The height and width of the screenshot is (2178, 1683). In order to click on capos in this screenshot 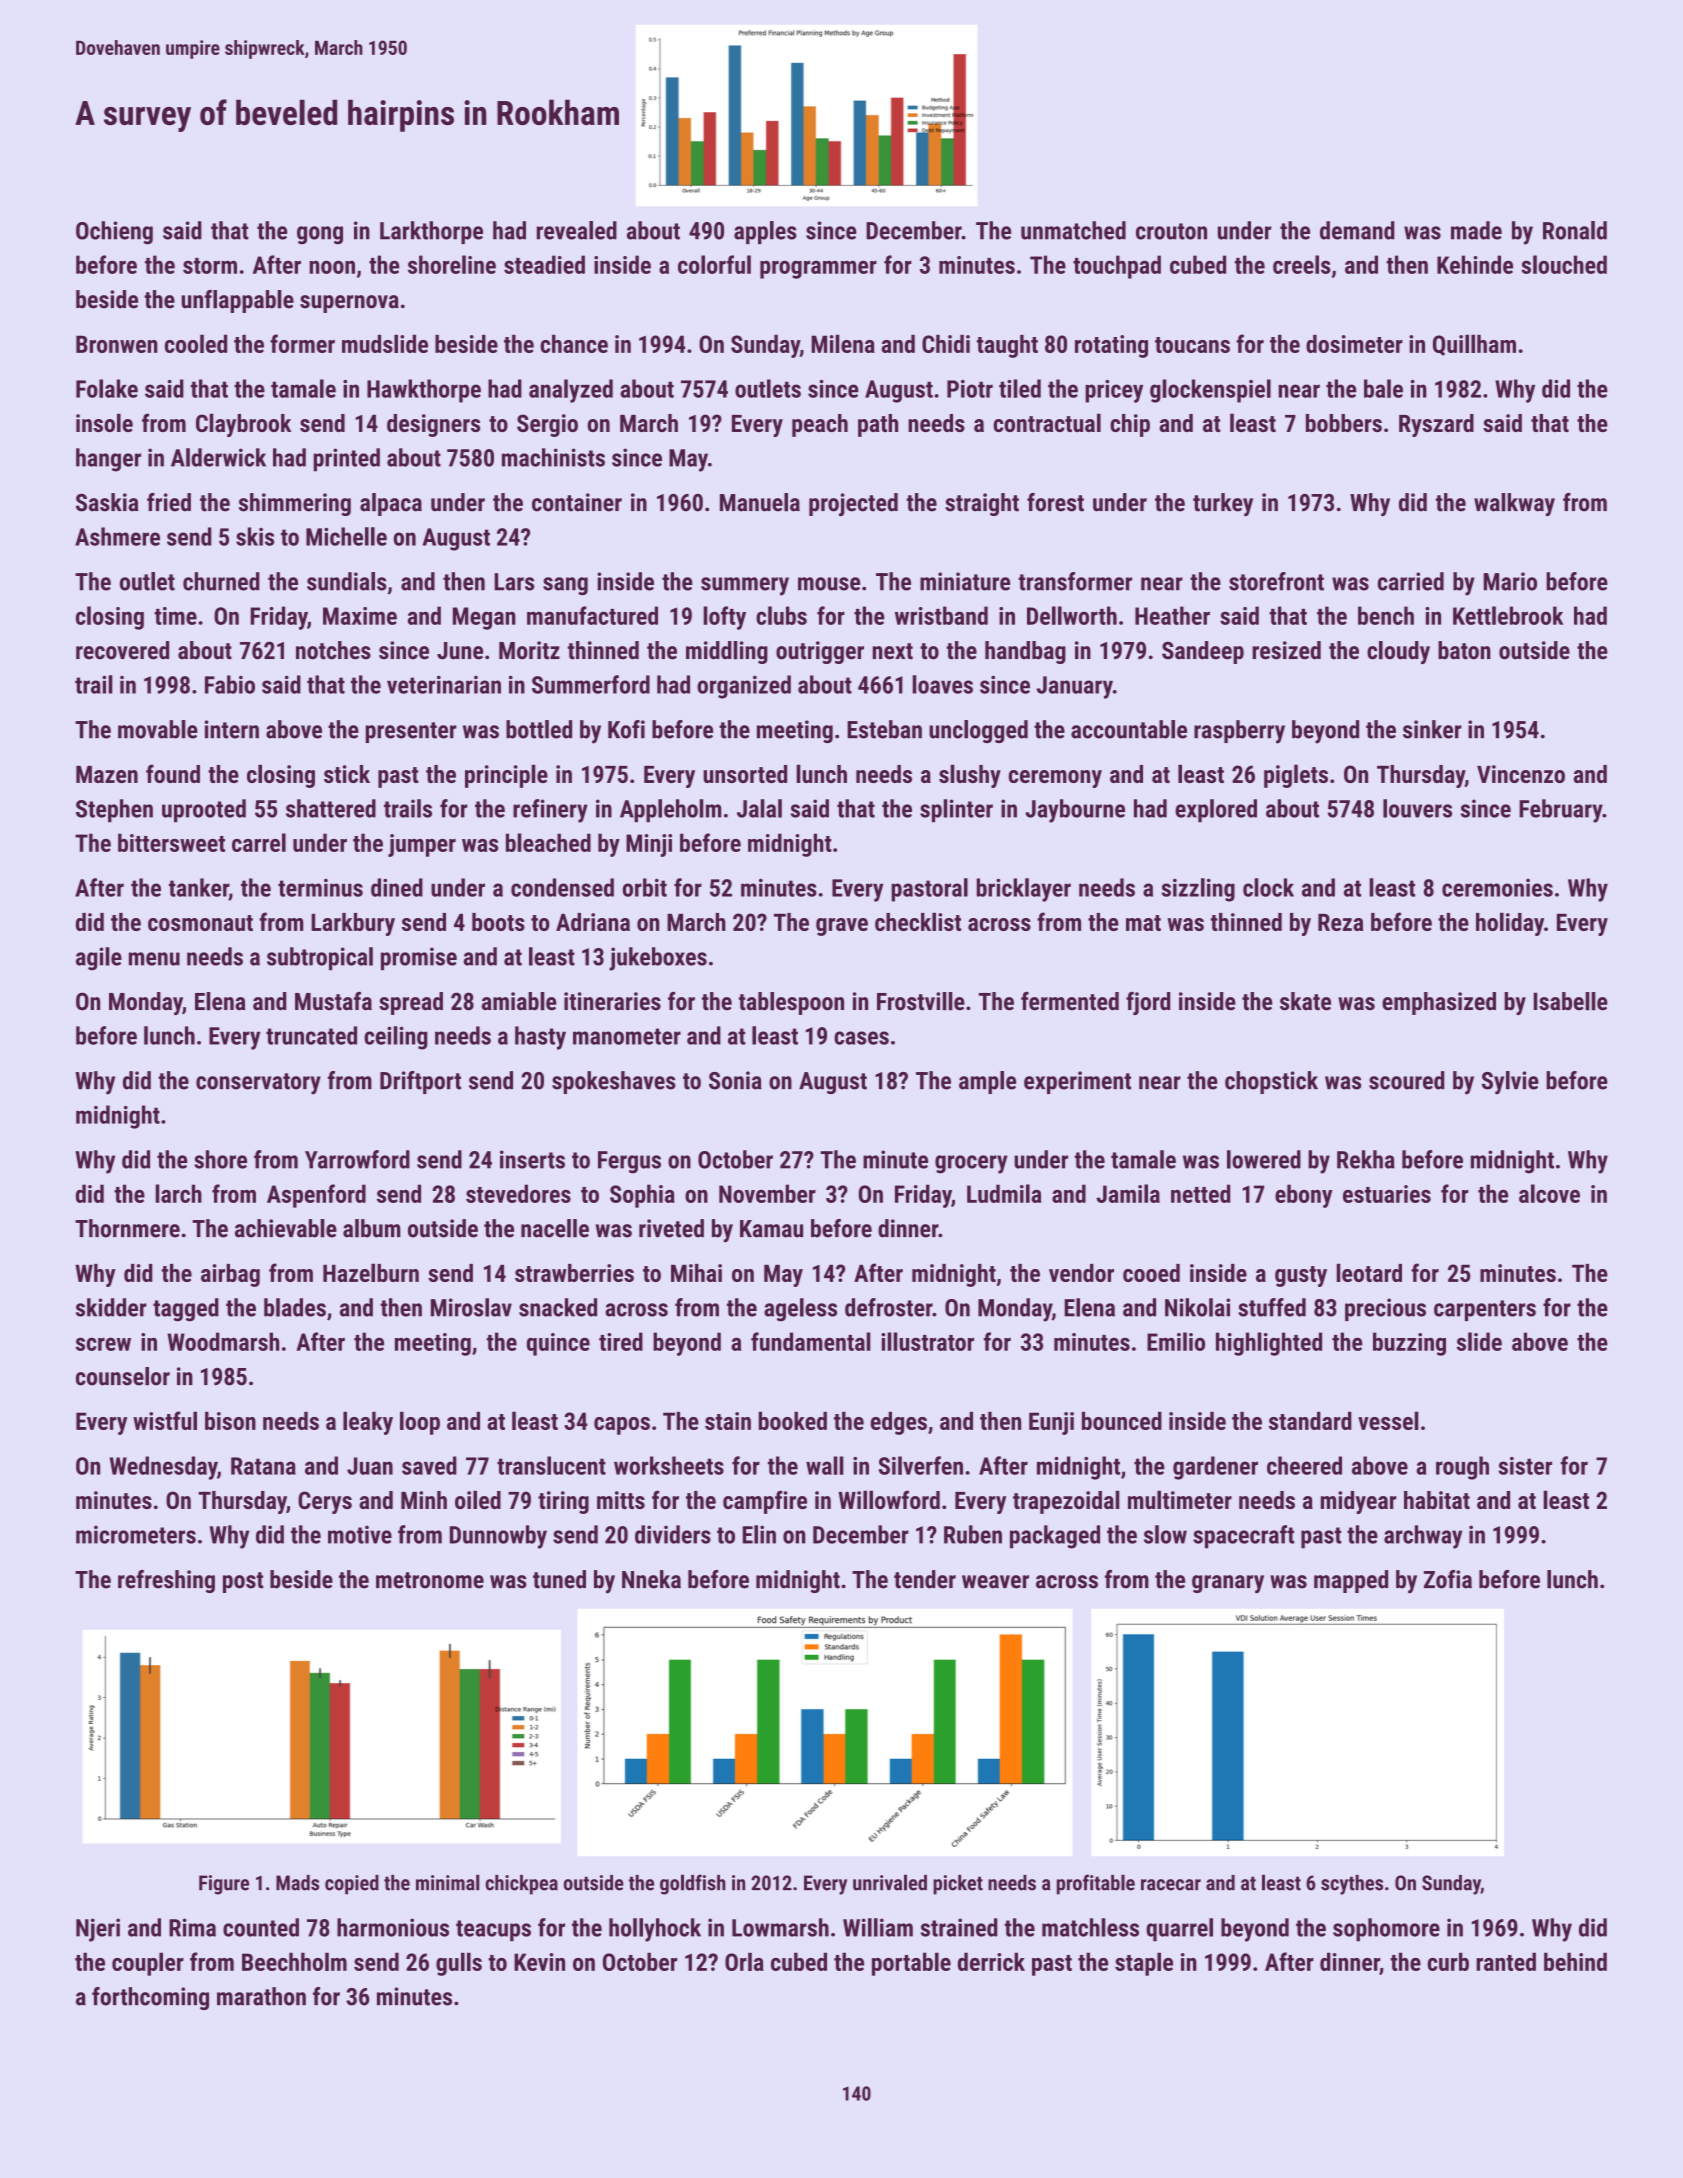, I will do `click(622, 1426)`.
